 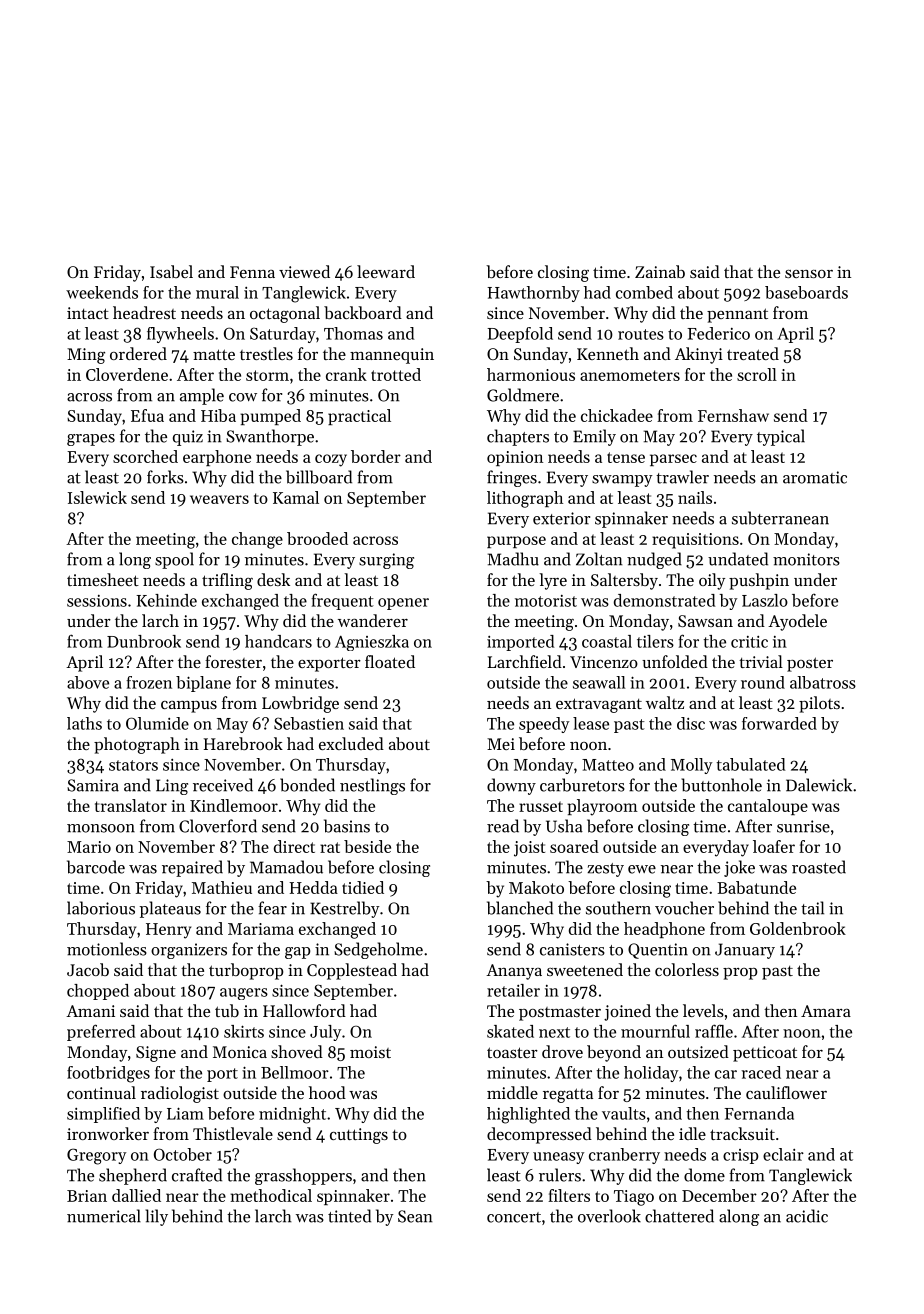 I want to click on downy, so click(x=511, y=786).
